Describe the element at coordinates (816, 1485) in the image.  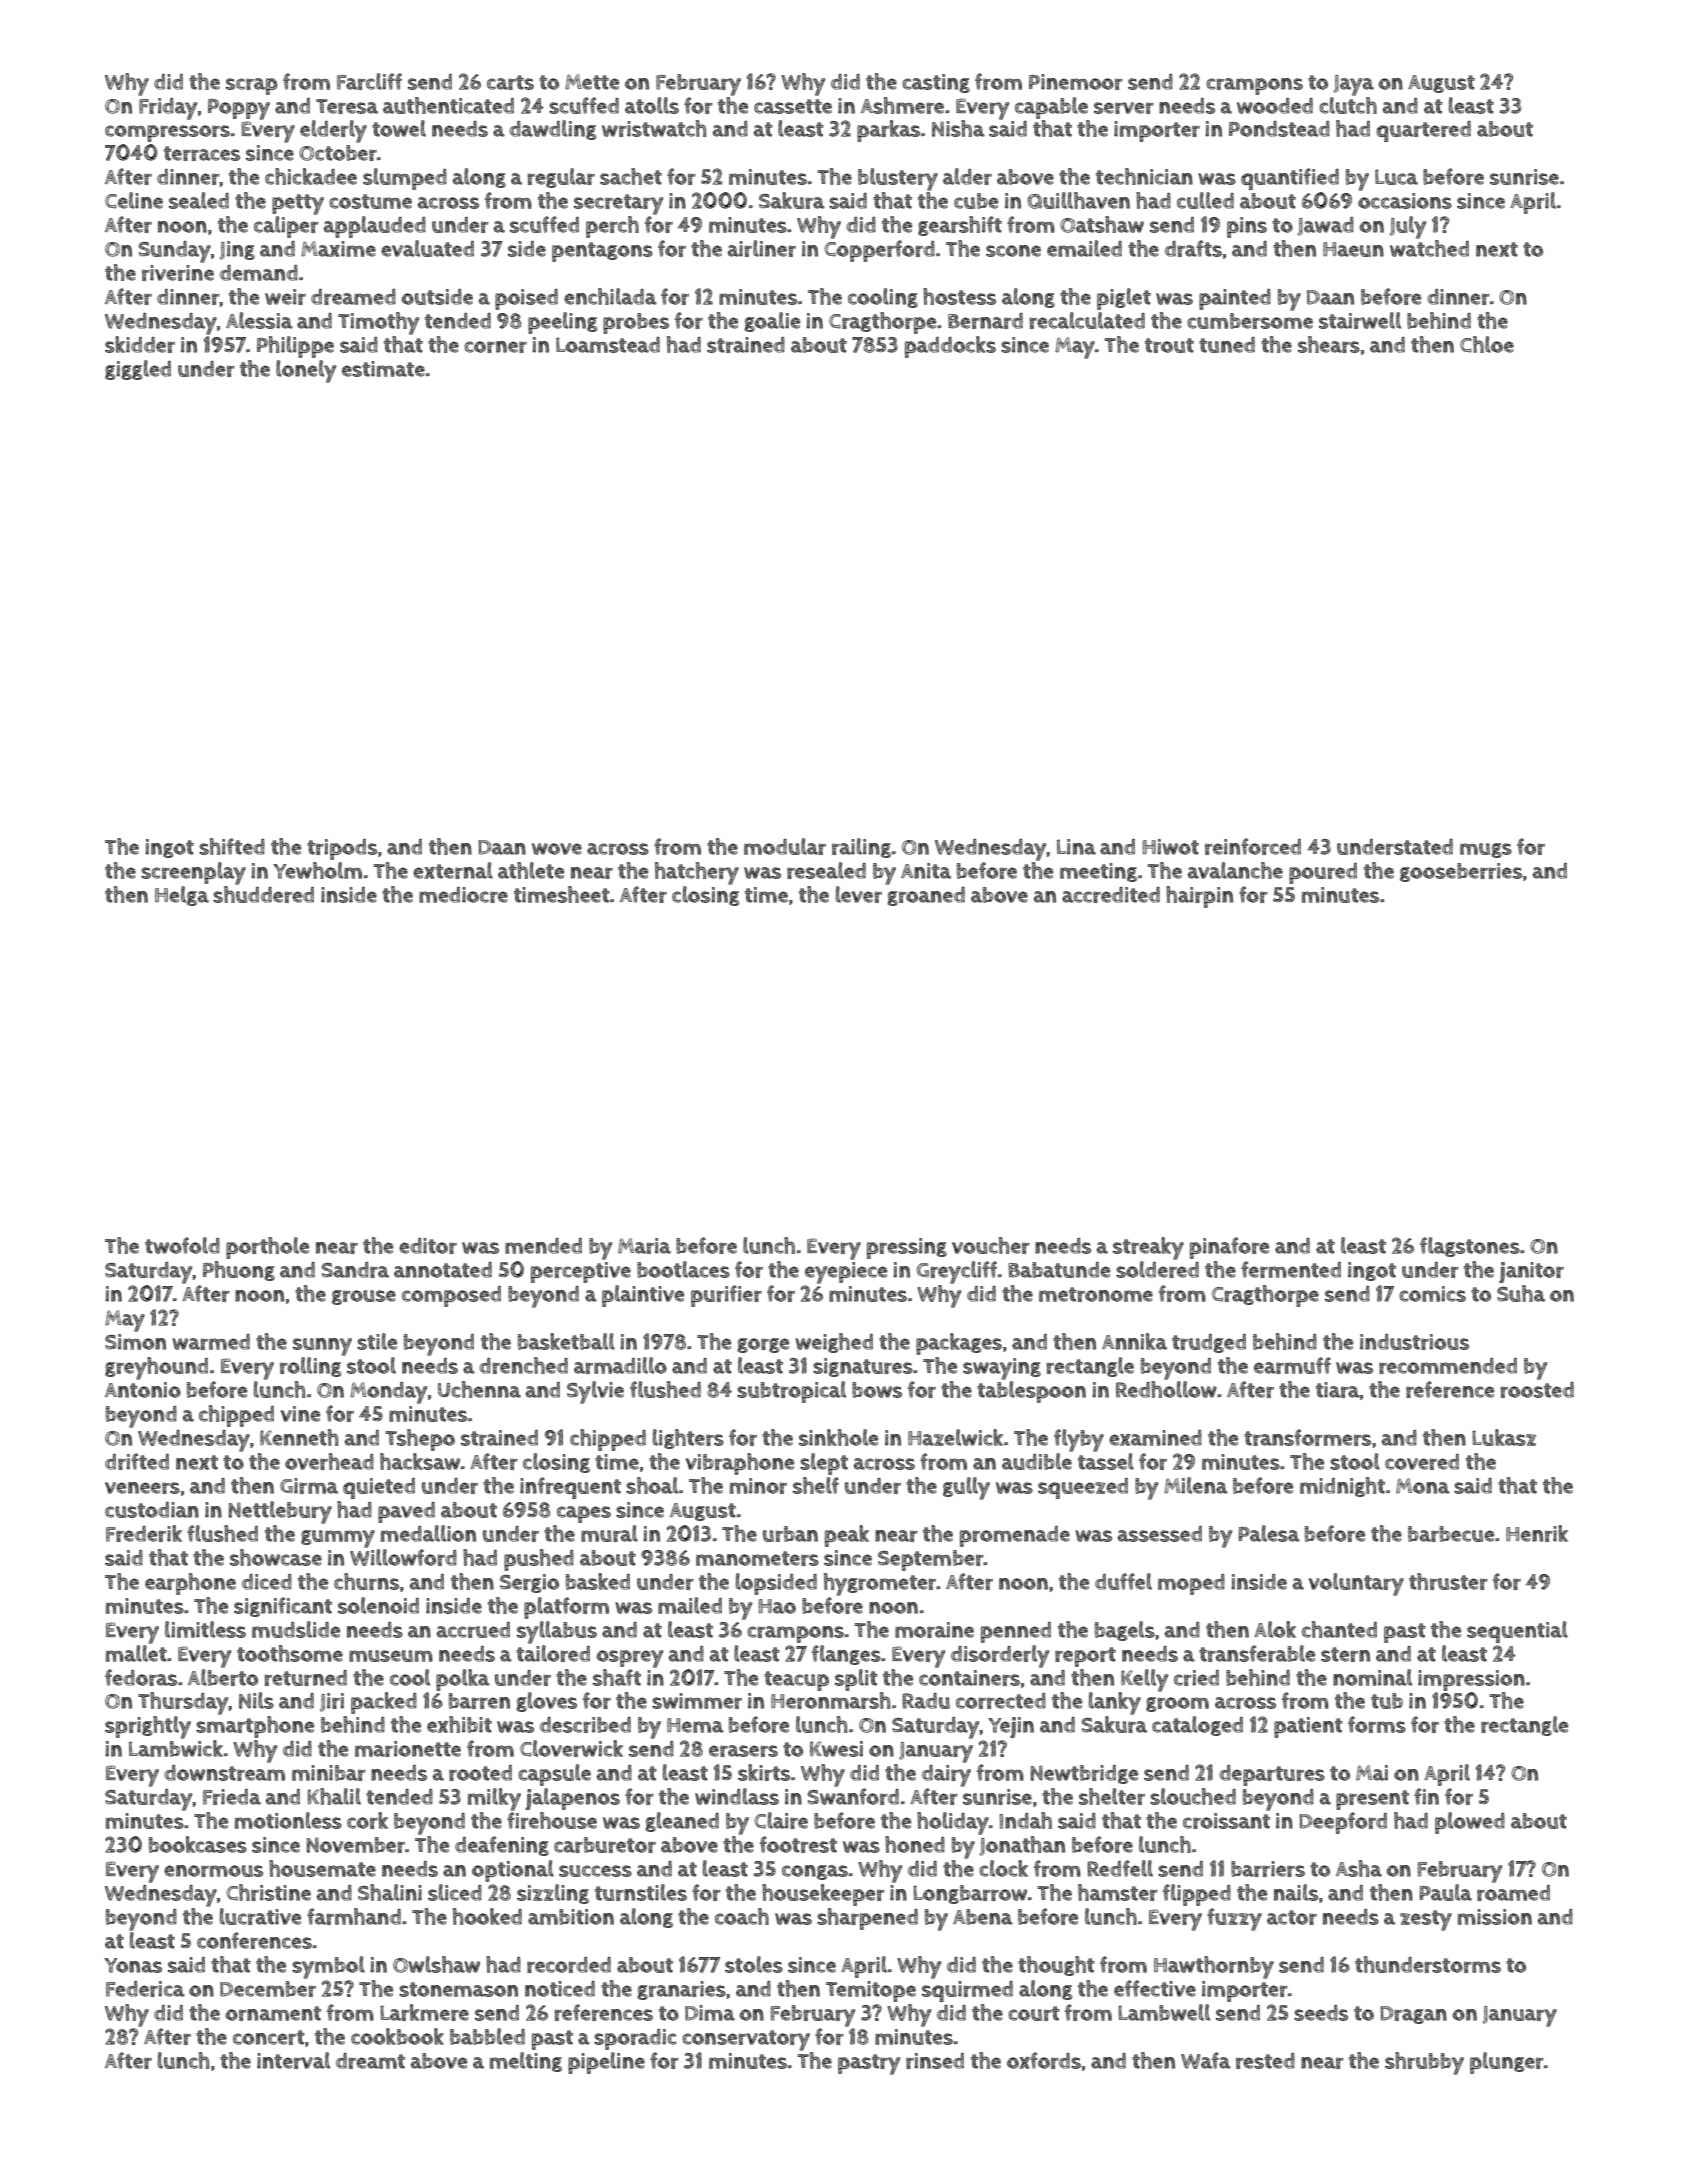
I see `shelf` at that location.
